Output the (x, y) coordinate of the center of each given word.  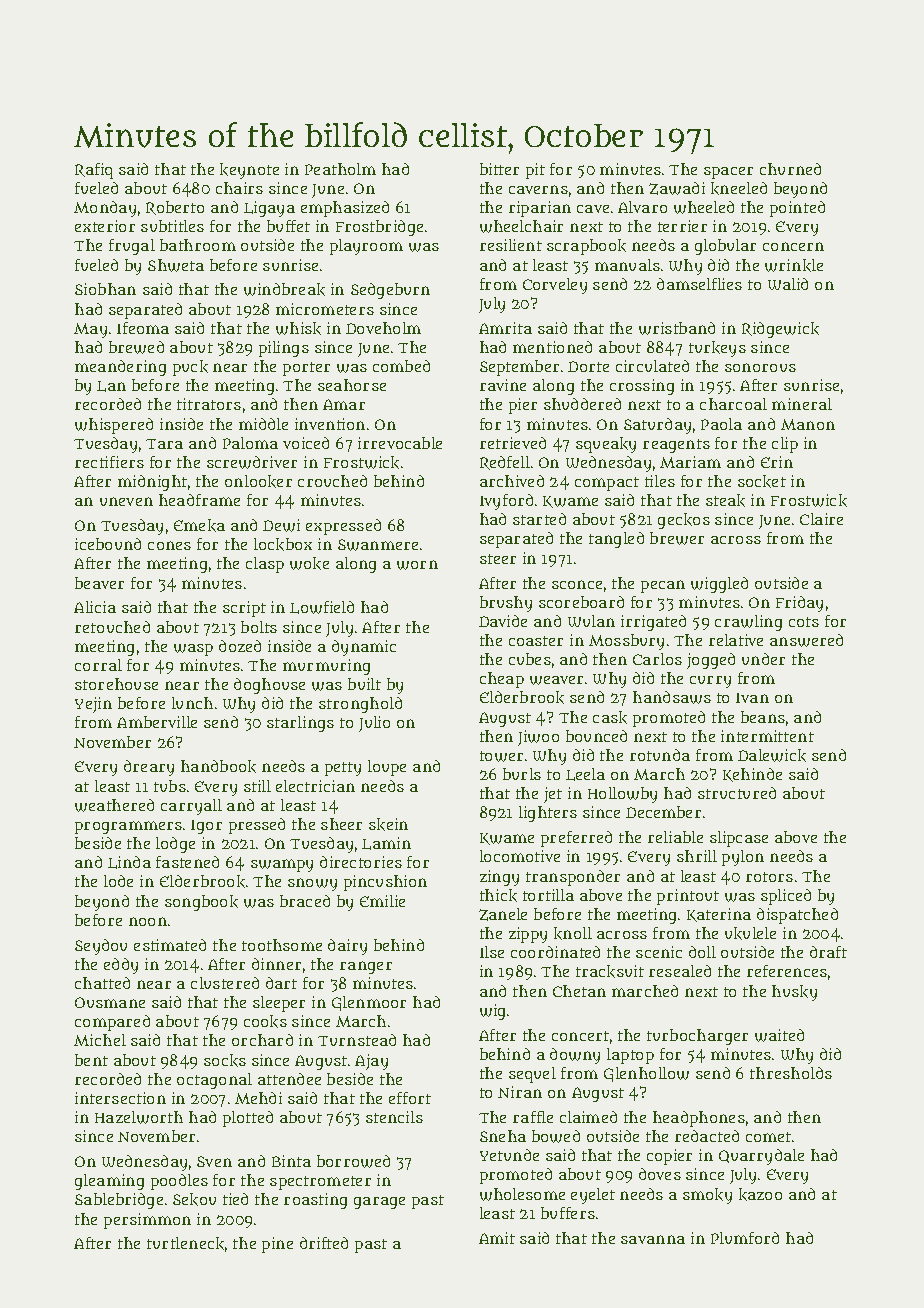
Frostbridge (379, 228)
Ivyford (506, 502)
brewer (677, 538)
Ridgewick (780, 330)
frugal (132, 247)
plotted (248, 1119)
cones (169, 545)
